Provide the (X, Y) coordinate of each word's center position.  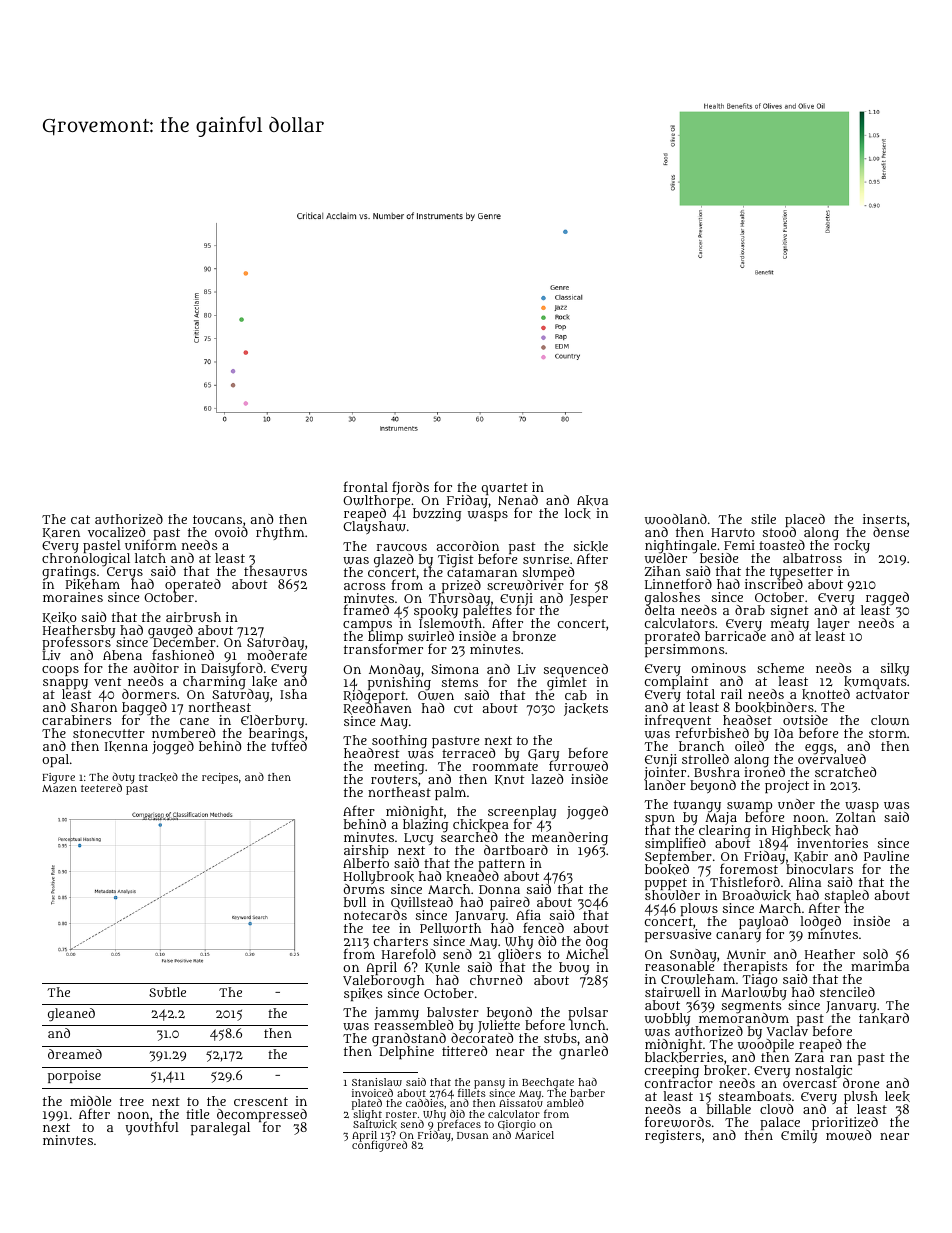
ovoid (231, 532)
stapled (847, 897)
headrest (372, 753)
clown (890, 720)
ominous (718, 668)
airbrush (193, 617)
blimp (385, 638)
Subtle (167, 992)
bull (355, 902)
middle (90, 1101)
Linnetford (678, 583)
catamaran (482, 572)
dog (597, 943)
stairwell (672, 992)
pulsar (588, 1014)
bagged (144, 709)
